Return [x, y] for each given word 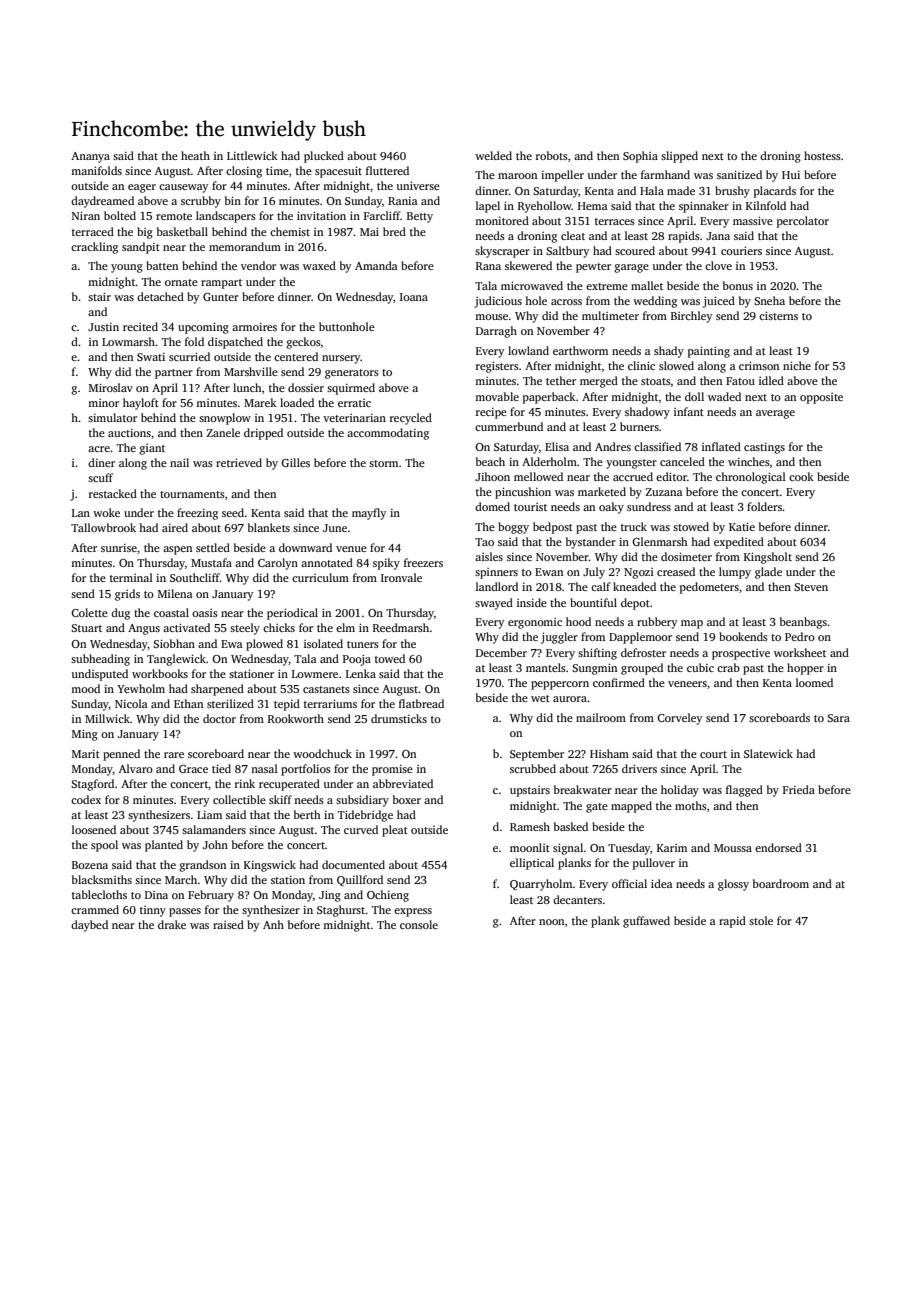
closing [244, 172]
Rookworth [296, 718]
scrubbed [533, 768]
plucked [324, 157]
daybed [89, 926]
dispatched [235, 343]
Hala [652, 190]
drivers [639, 768]
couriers [741, 250]
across [566, 302]
